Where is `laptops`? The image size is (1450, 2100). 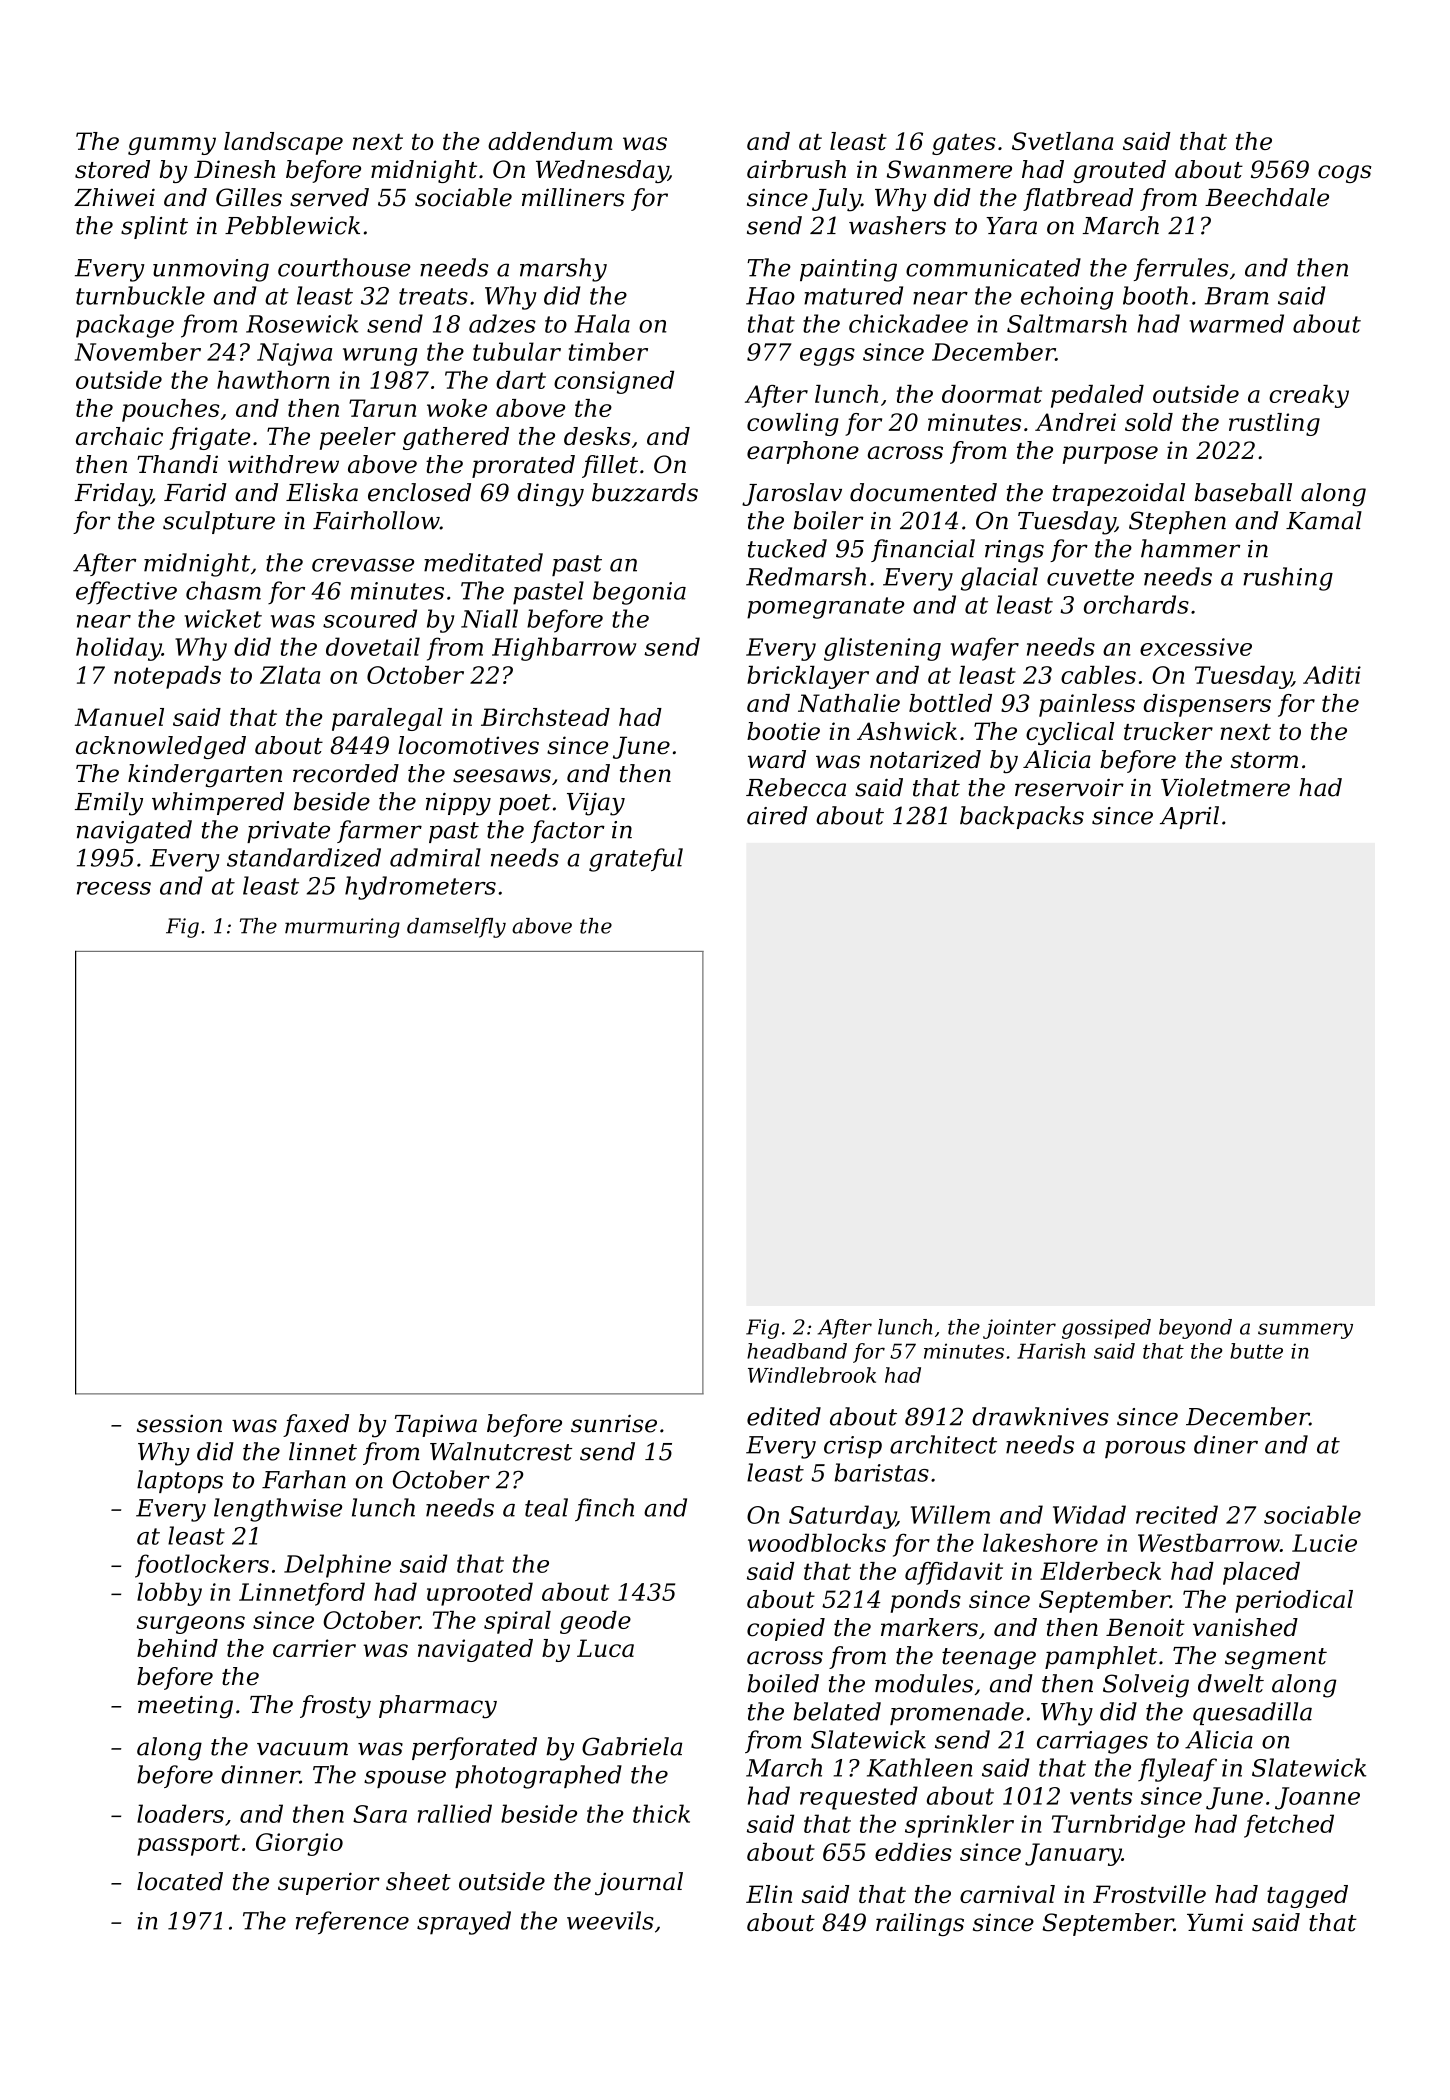
laptops is located at coordinates (180, 1481).
